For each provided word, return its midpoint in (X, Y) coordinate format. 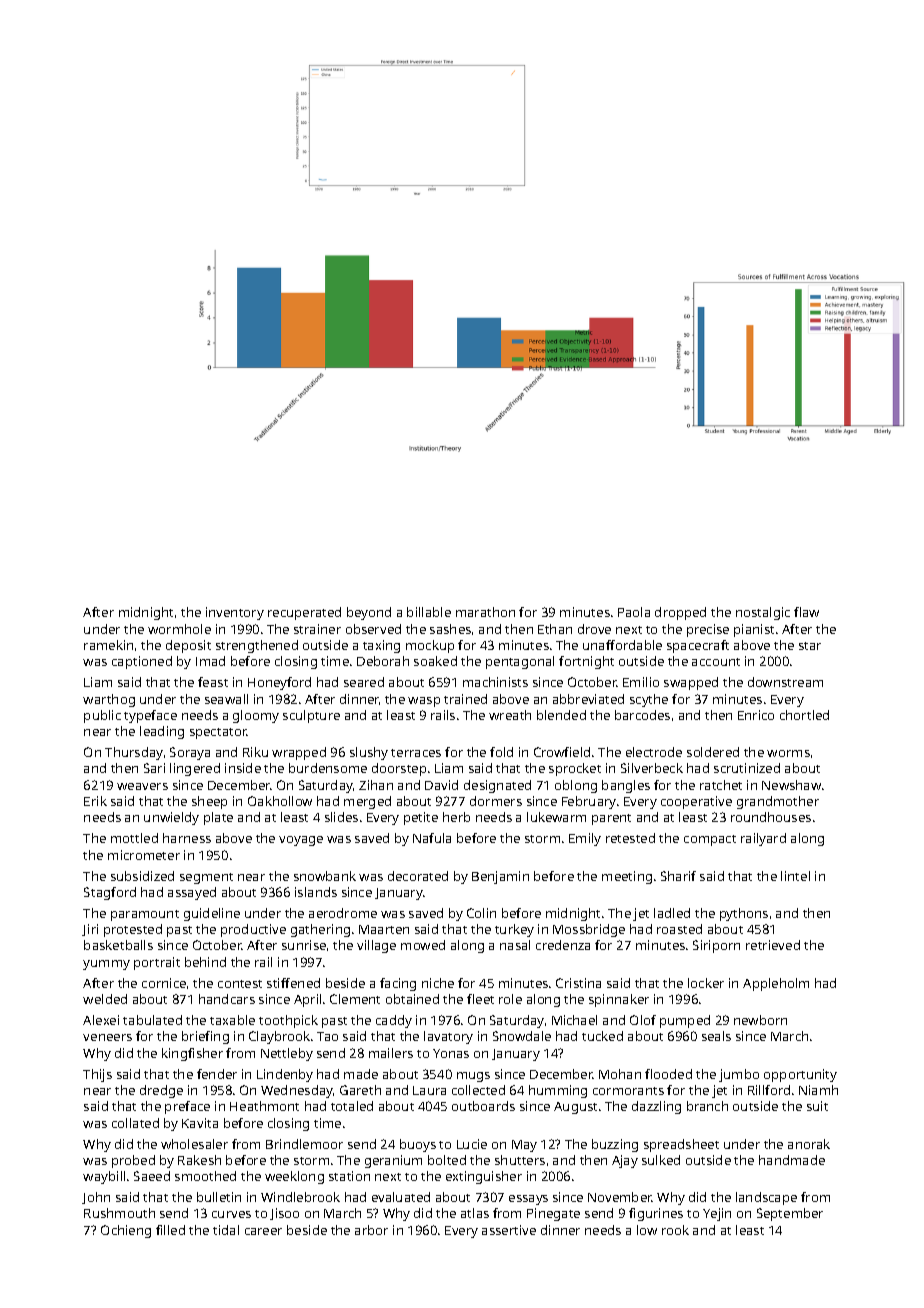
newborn (760, 1020)
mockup (430, 646)
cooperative (696, 802)
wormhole (179, 629)
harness (187, 838)
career (263, 1231)
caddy (394, 1021)
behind (205, 962)
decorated (418, 876)
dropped (680, 613)
